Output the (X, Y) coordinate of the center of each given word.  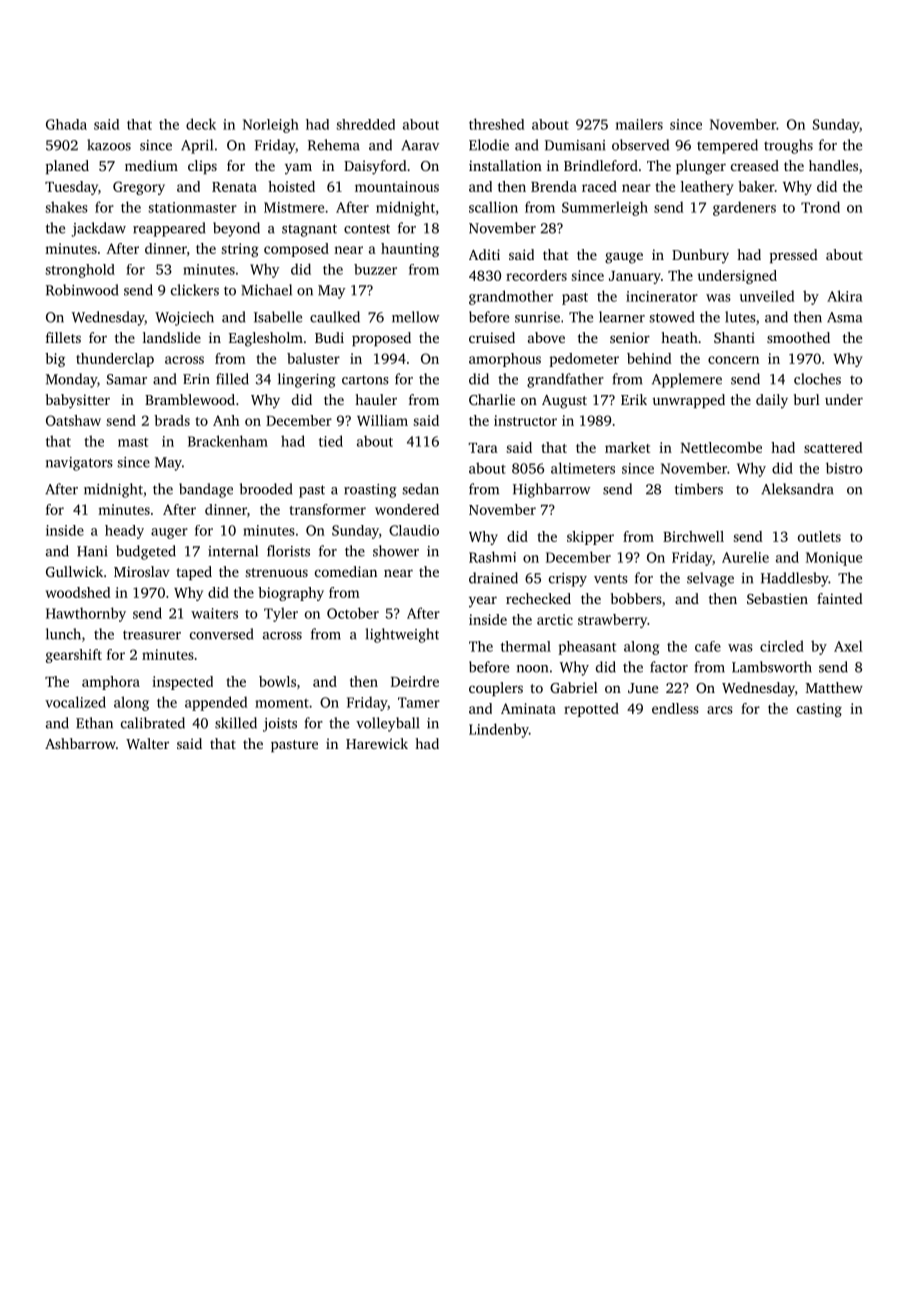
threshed (496, 124)
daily (772, 401)
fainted (840, 598)
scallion (493, 207)
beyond (236, 229)
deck (201, 124)
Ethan (94, 723)
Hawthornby (86, 614)
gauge (624, 258)
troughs (788, 146)
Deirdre (415, 681)
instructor (525, 420)
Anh (226, 420)
